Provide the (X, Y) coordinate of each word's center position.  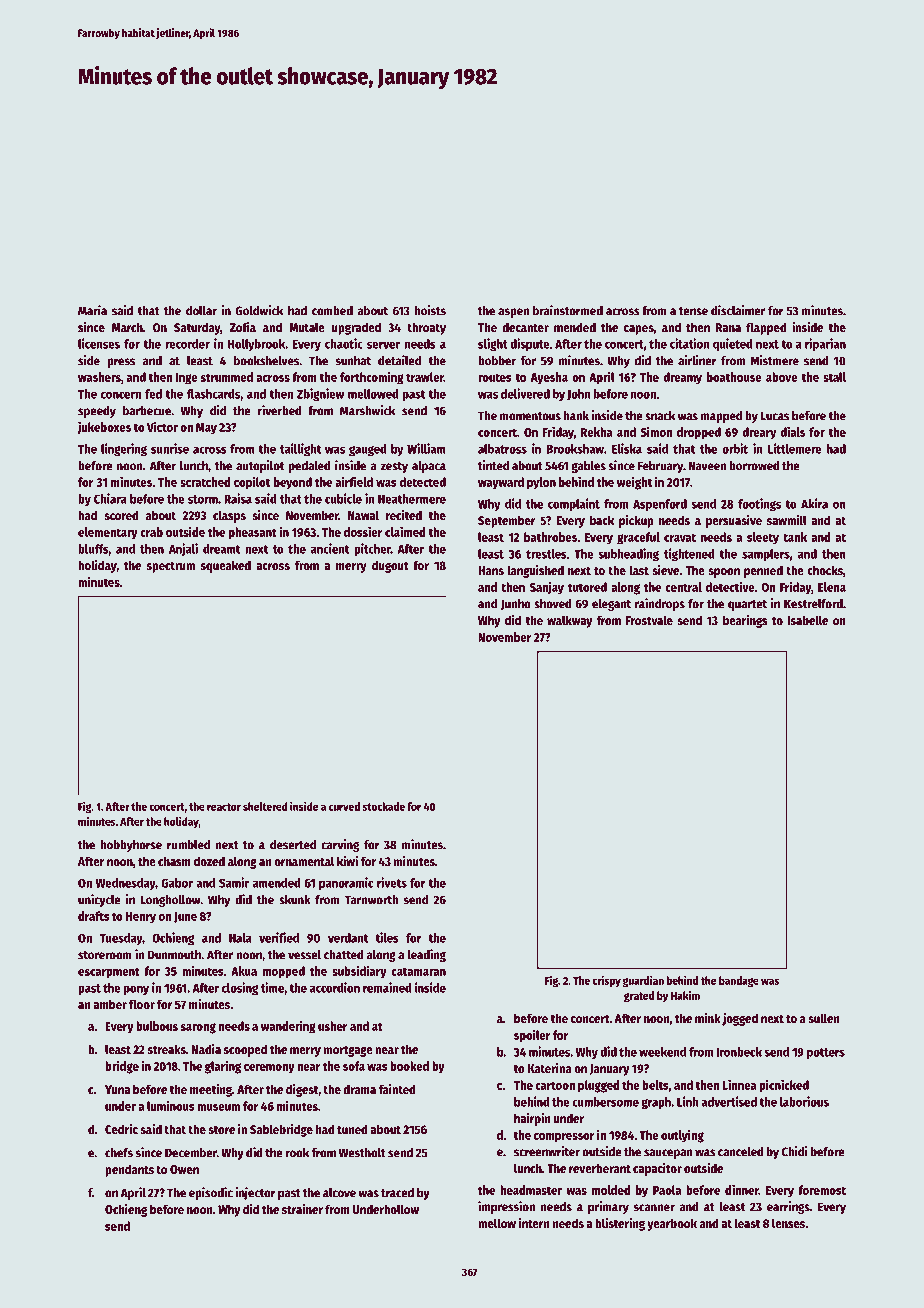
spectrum (171, 567)
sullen (823, 1018)
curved (344, 806)
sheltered (265, 806)
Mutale (307, 327)
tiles (387, 937)
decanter (525, 327)
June (185, 917)
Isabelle (808, 620)
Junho (516, 604)
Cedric (121, 1129)
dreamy (682, 378)
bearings (745, 621)
